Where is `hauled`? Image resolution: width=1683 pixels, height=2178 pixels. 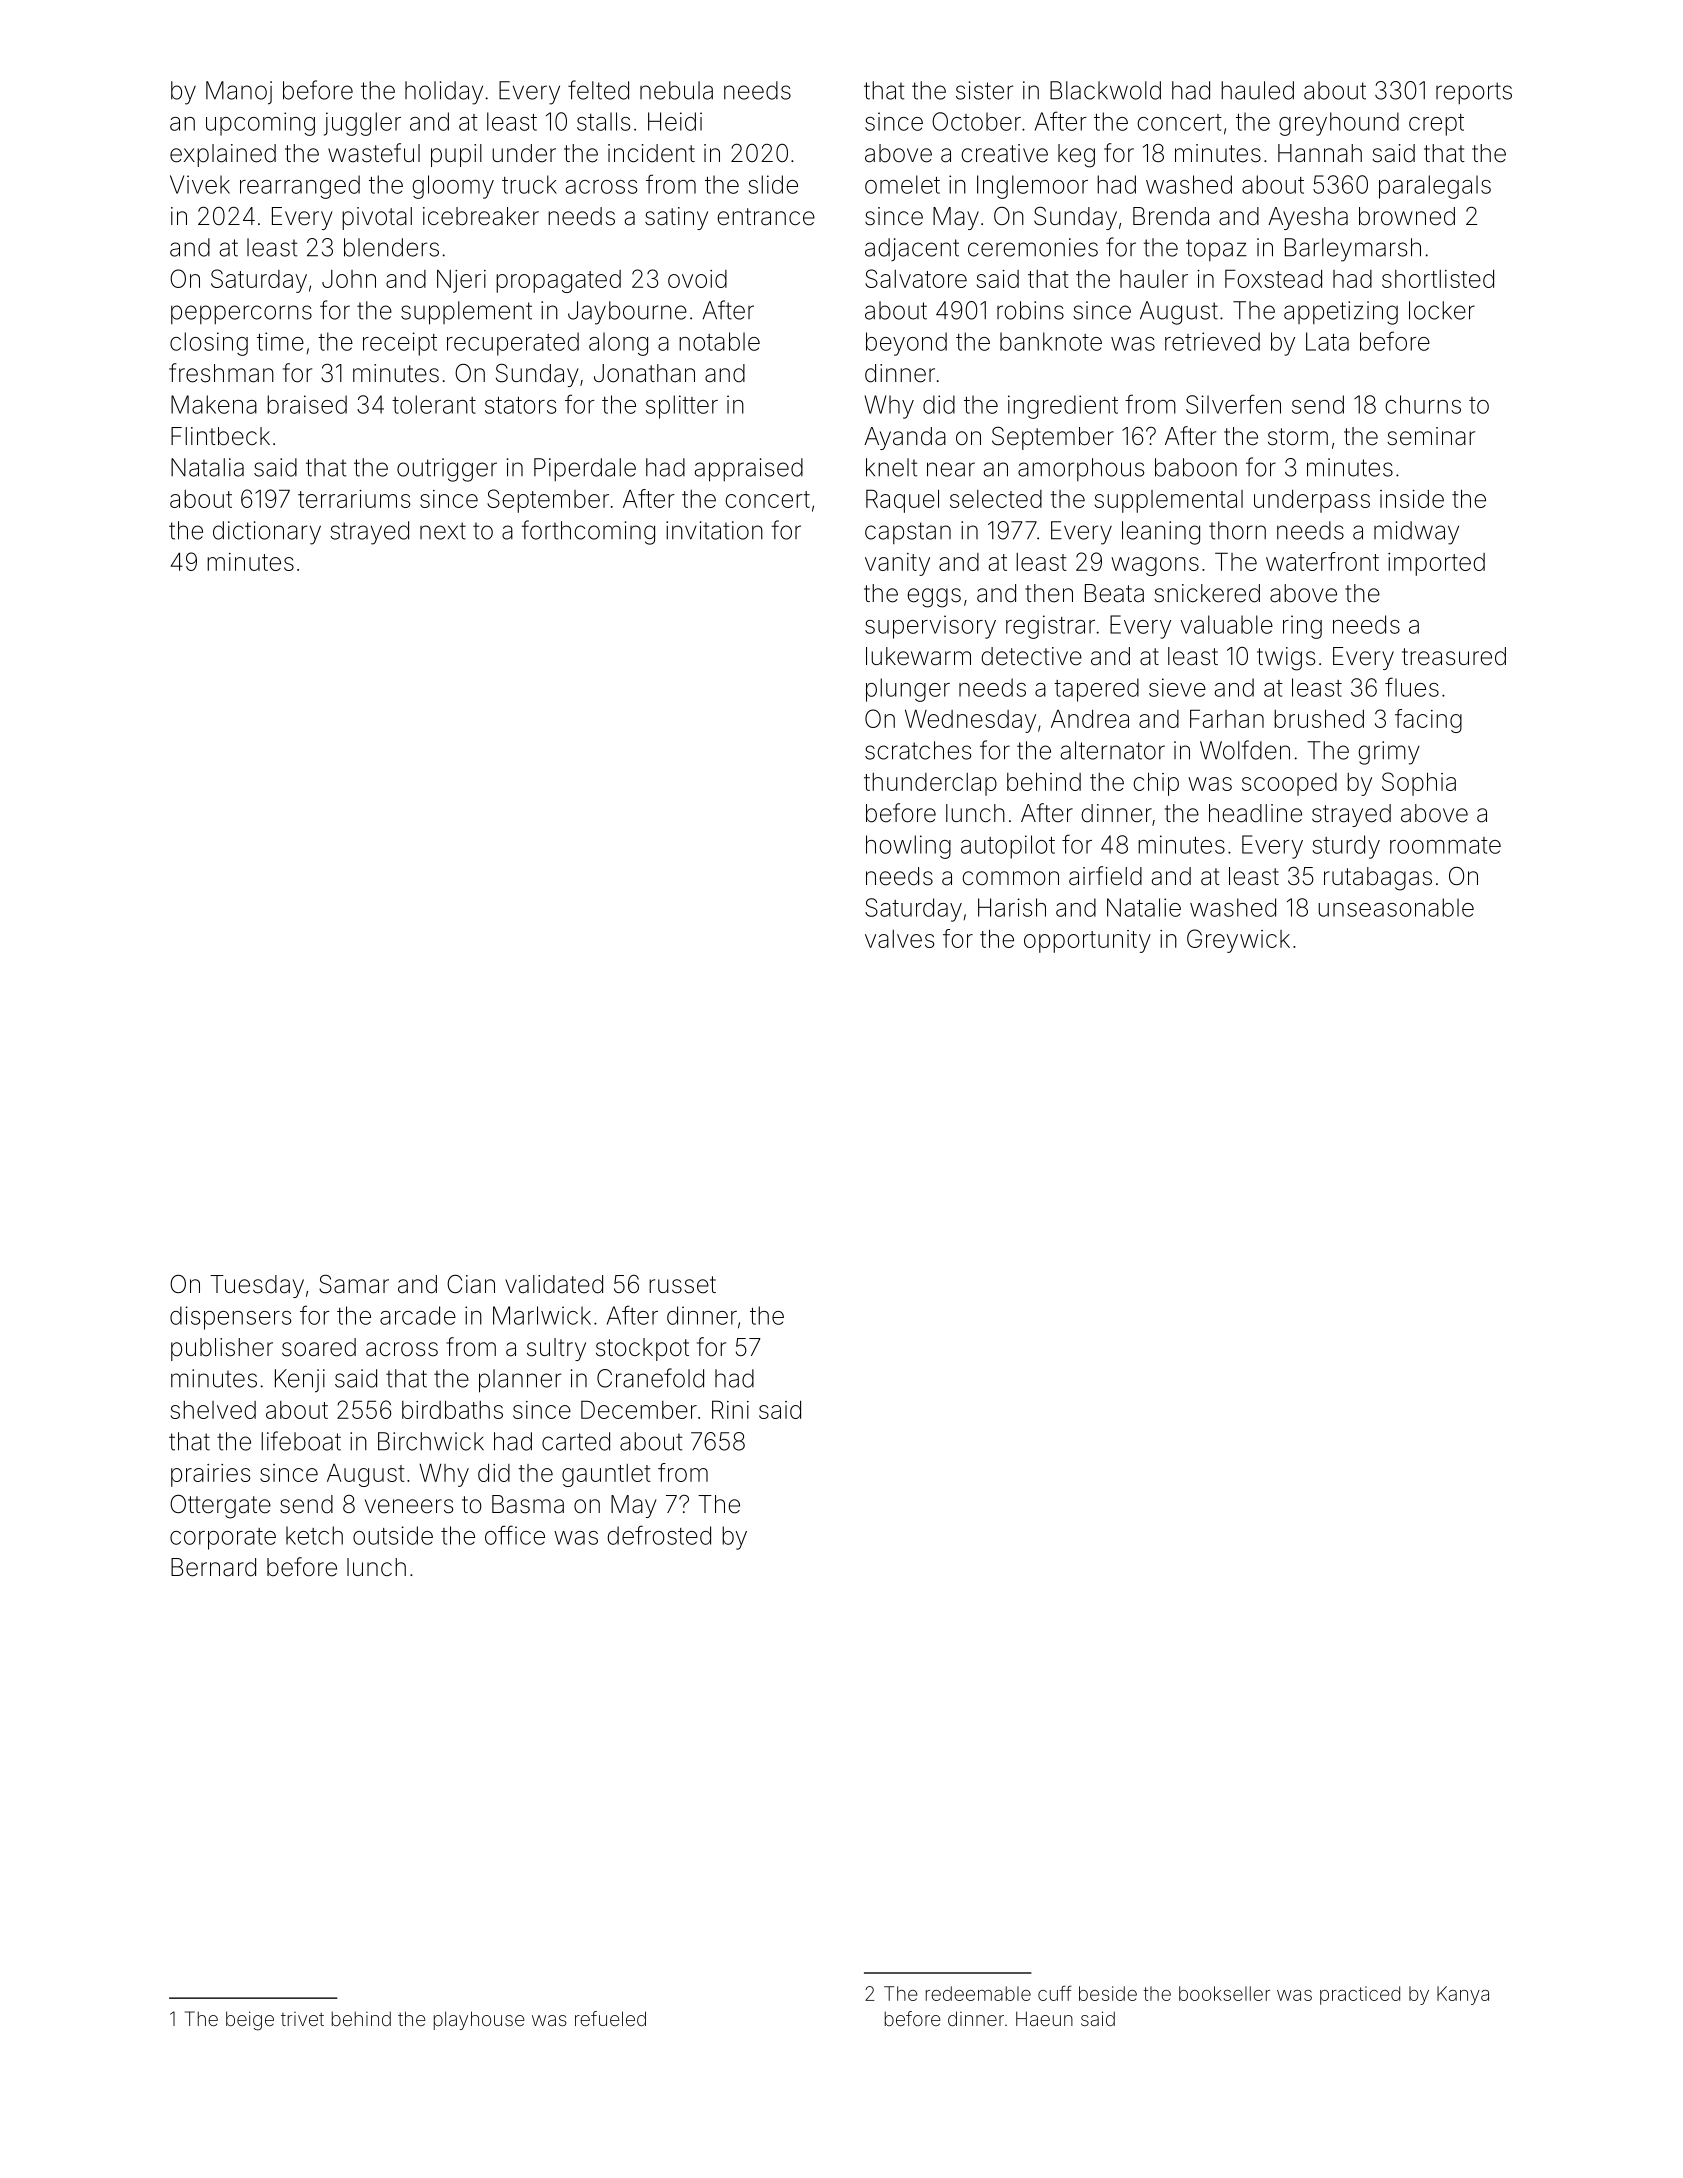
hauled is located at coordinates (1257, 90).
